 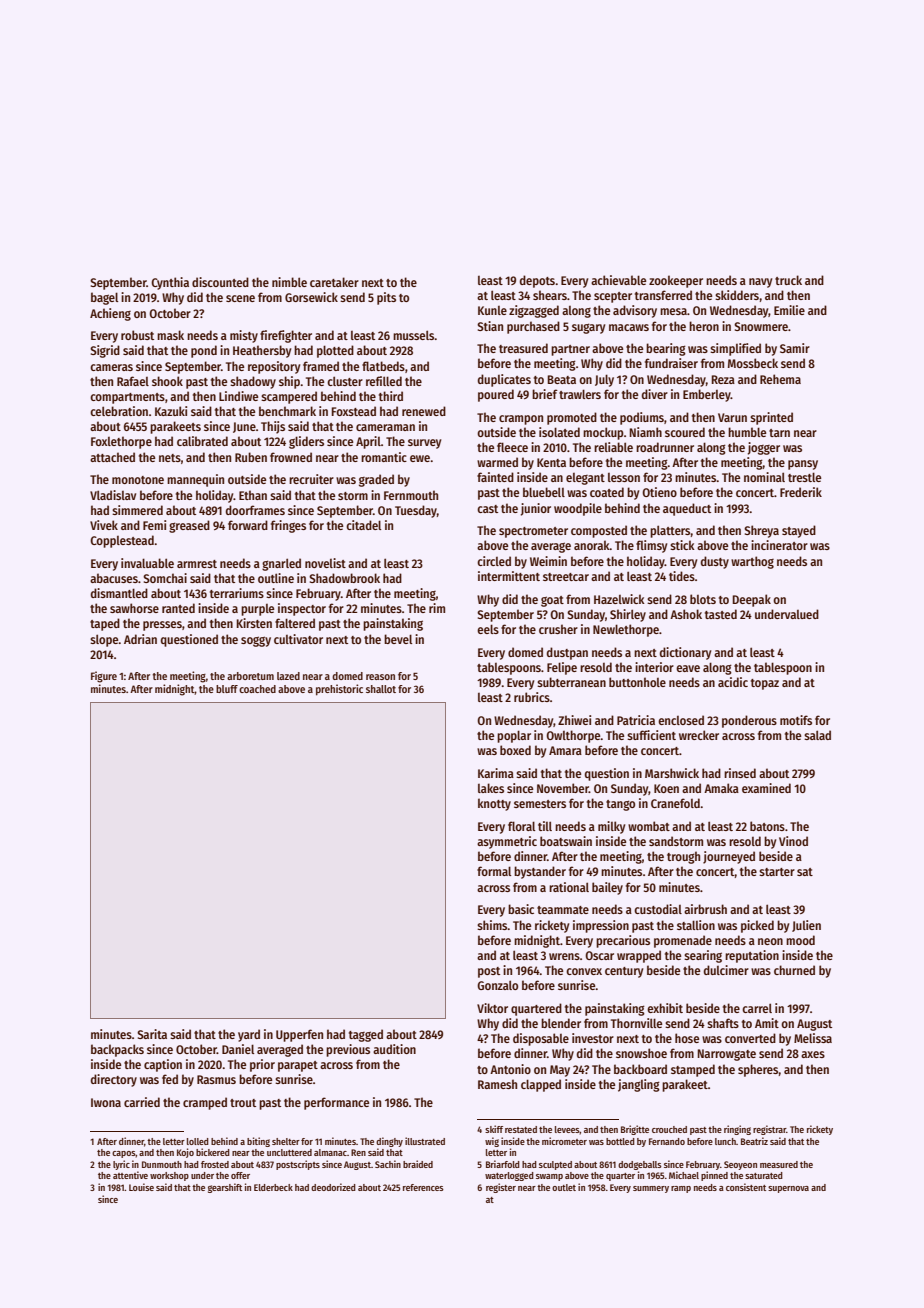 What do you see at coordinates (348, 1050) in the screenshot?
I see `previous` at bounding box center [348, 1050].
